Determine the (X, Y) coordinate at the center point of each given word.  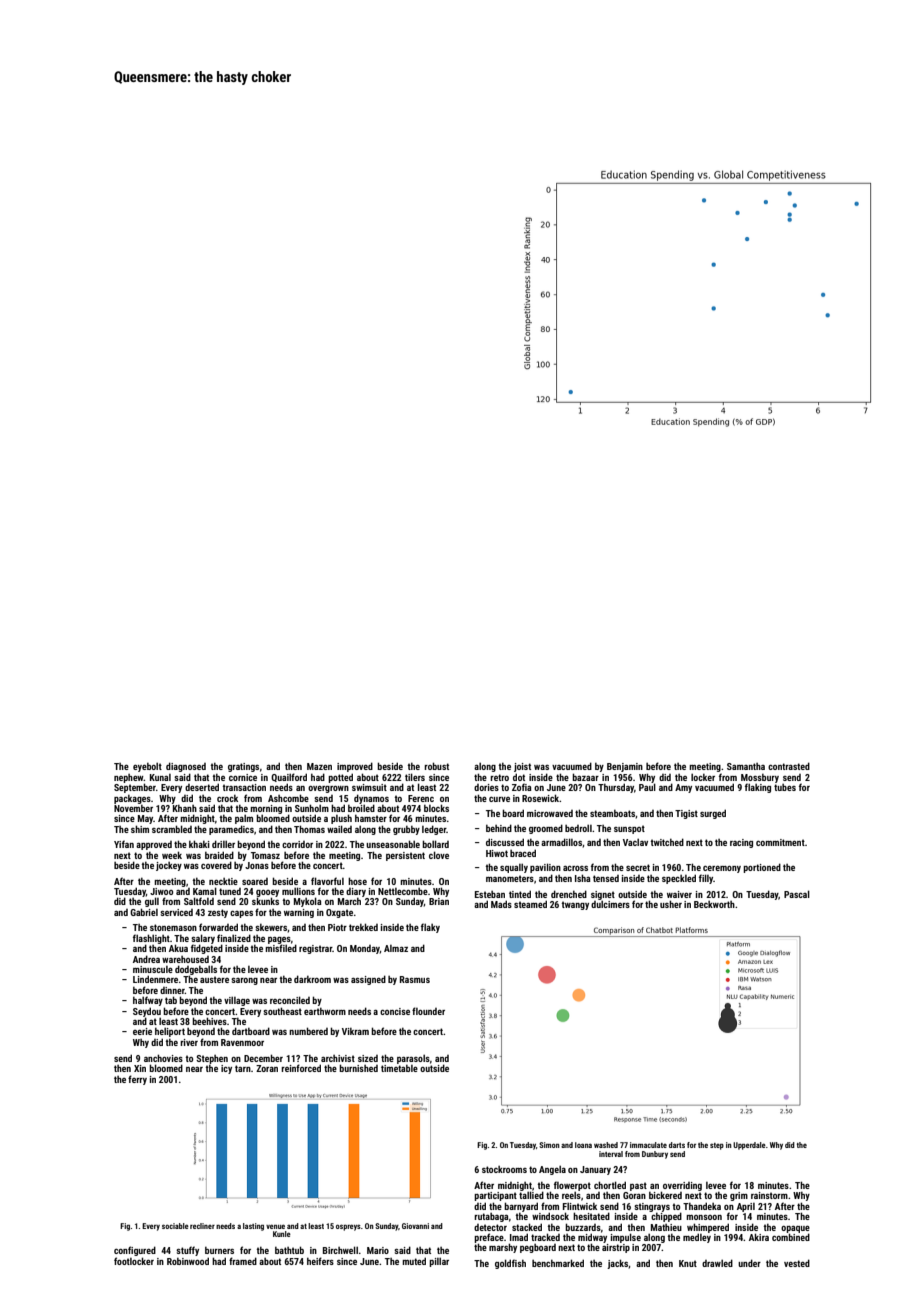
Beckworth (714, 904)
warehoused (185, 959)
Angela (552, 1170)
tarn (243, 1068)
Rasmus (415, 979)
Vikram (355, 1031)
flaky (430, 928)
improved (355, 767)
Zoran (267, 1068)
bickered (665, 1195)
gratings (243, 767)
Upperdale (749, 1146)
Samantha (746, 766)
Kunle (282, 1234)
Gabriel (144, 912)
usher (671, 904)
